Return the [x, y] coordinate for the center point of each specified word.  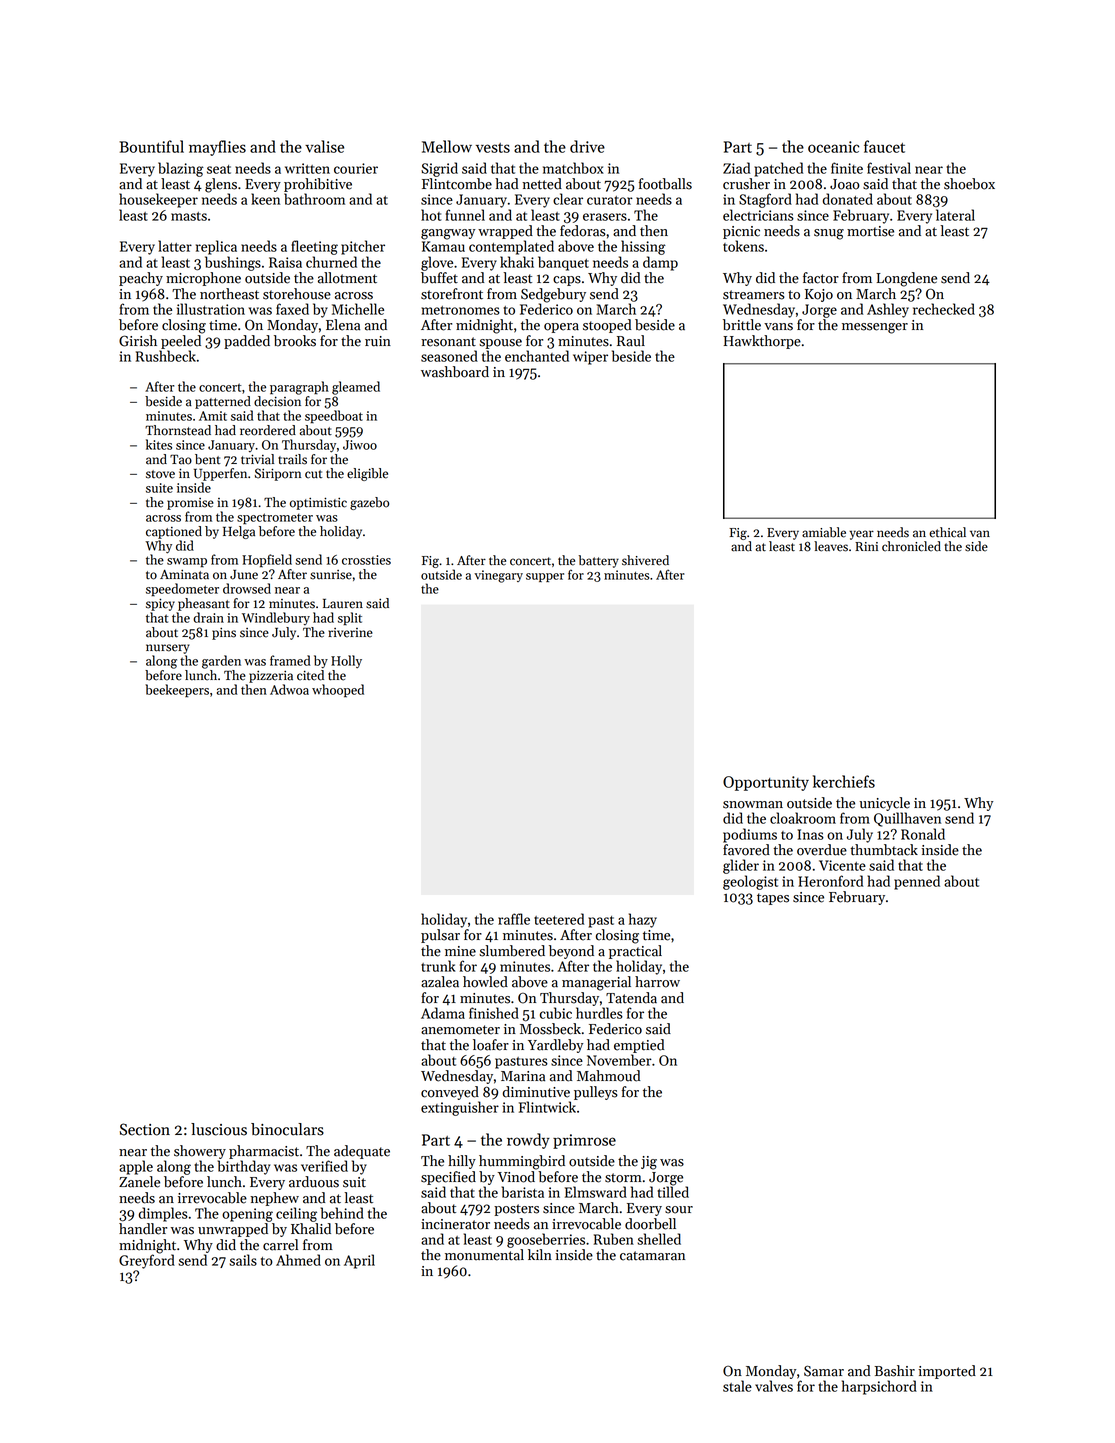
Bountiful [151, 146]
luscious [219, 1129]
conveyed [450, 1093]
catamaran [652, 1256]
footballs [665, 184]
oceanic [833, 147]
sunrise [331, 575]
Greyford [147, 1261]
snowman [753, 805]
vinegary [498, 576]
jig [649, 1163]
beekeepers [177, 691]
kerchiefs [844, 781]
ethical [947, 532]
